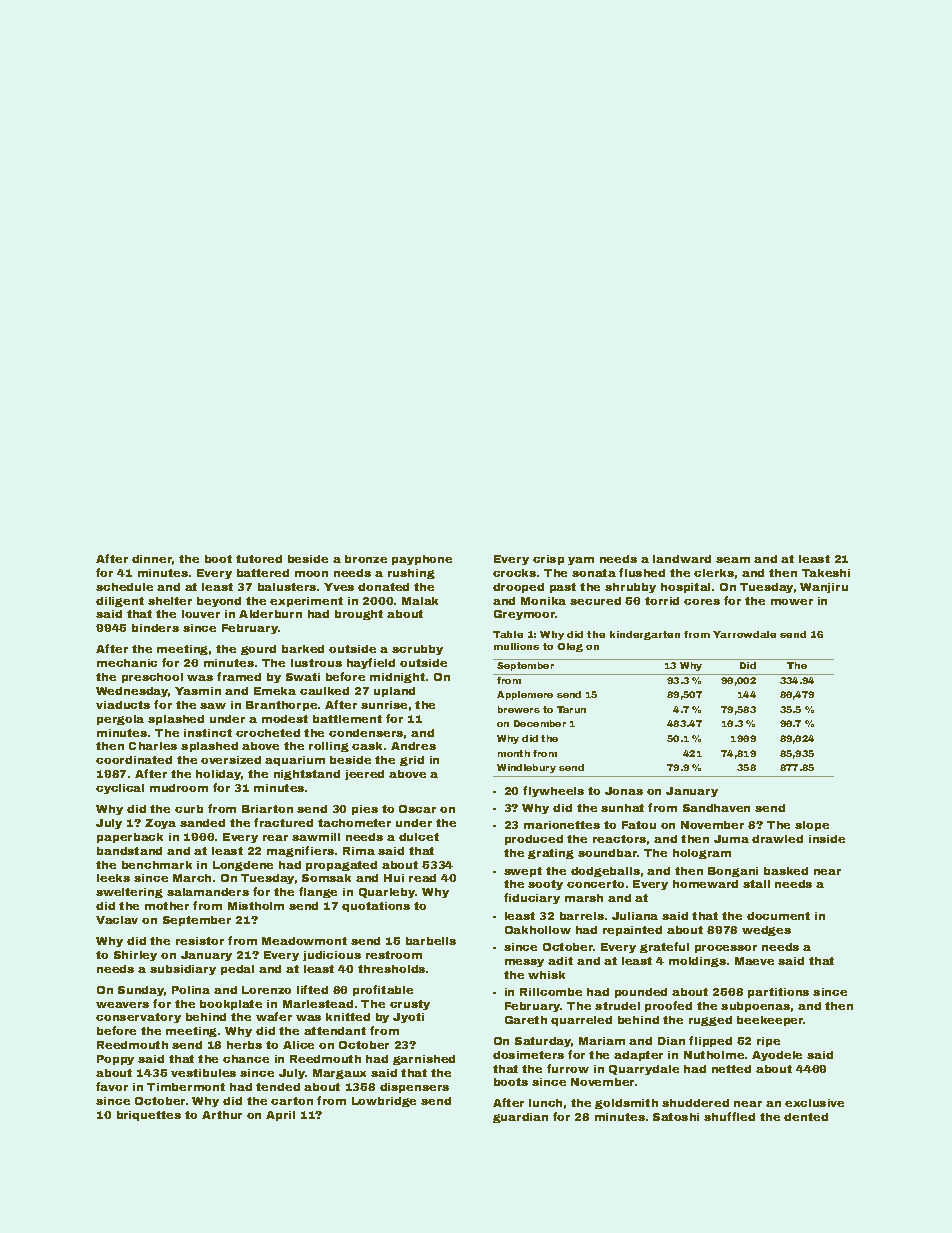 The image size is (952, 1233). What do you see at coordinates (716, 808) in the screenshot?
I see `Sandhaven` at bounding box center [716, 808].
